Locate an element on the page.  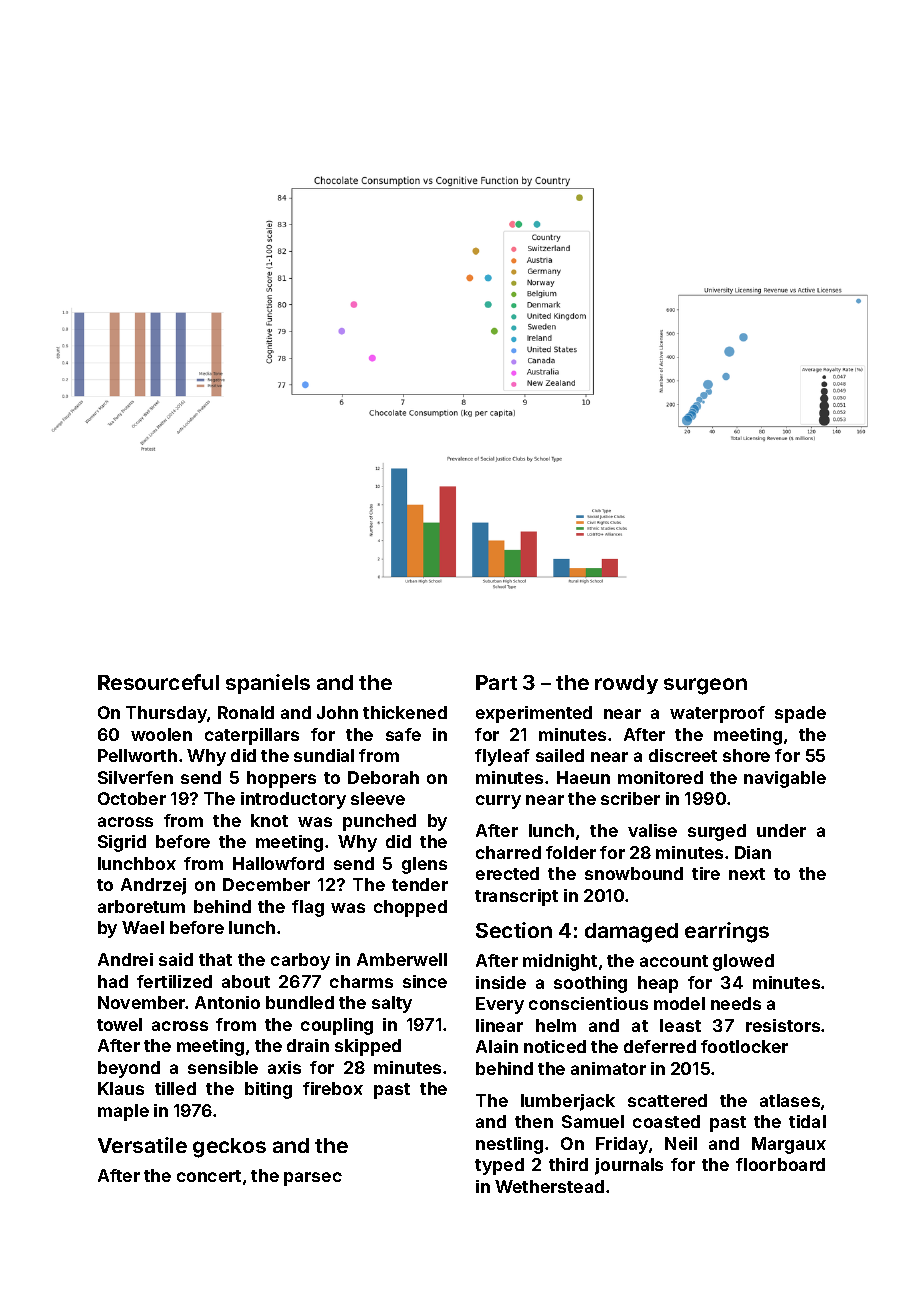
atlases is located at coordinates (790, 1100).
